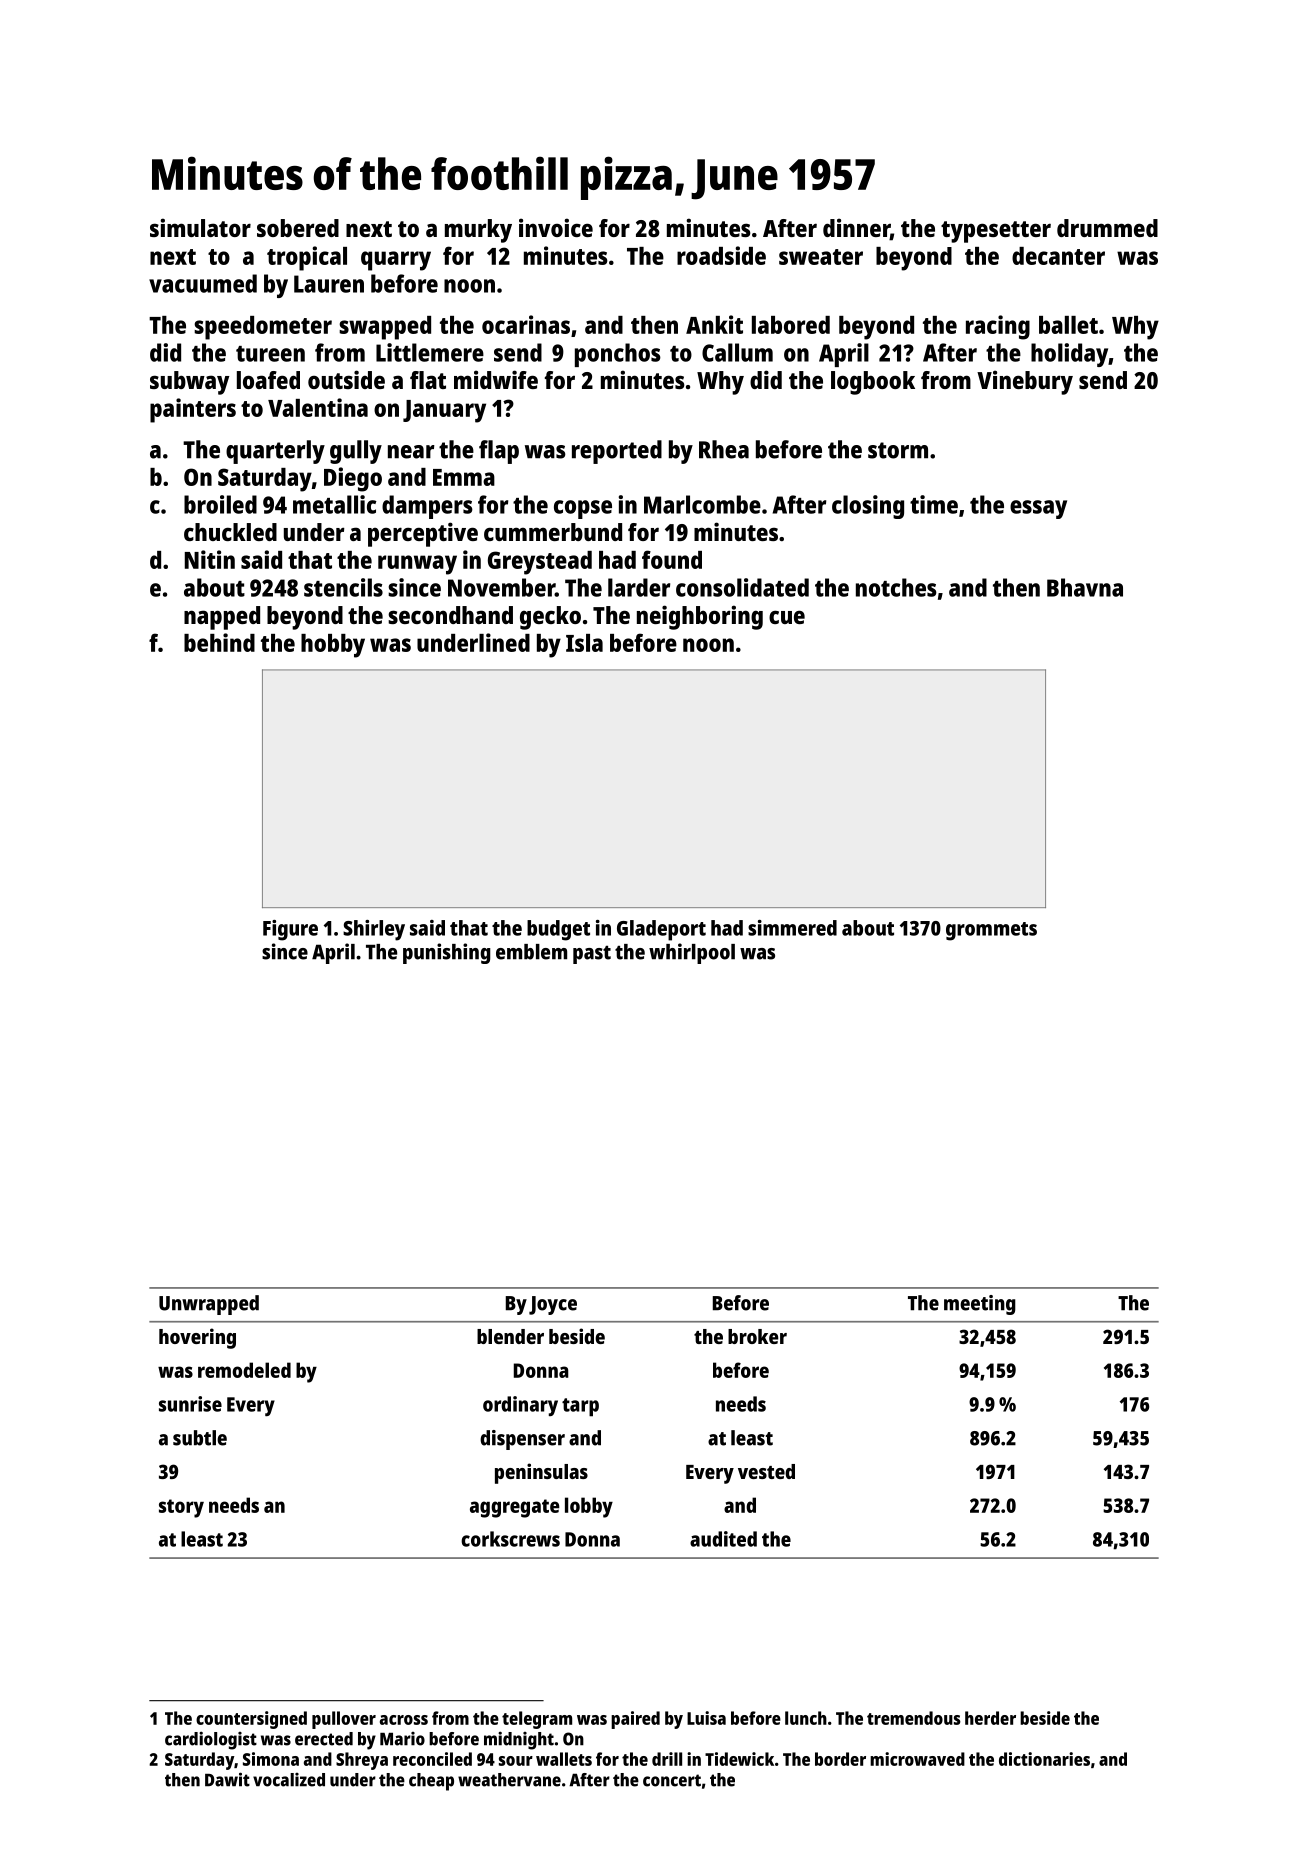 The image size is (1308, 1850). Describe the element at coordinates (298, 228) in the screenshot. I see `sobered` at that location.
